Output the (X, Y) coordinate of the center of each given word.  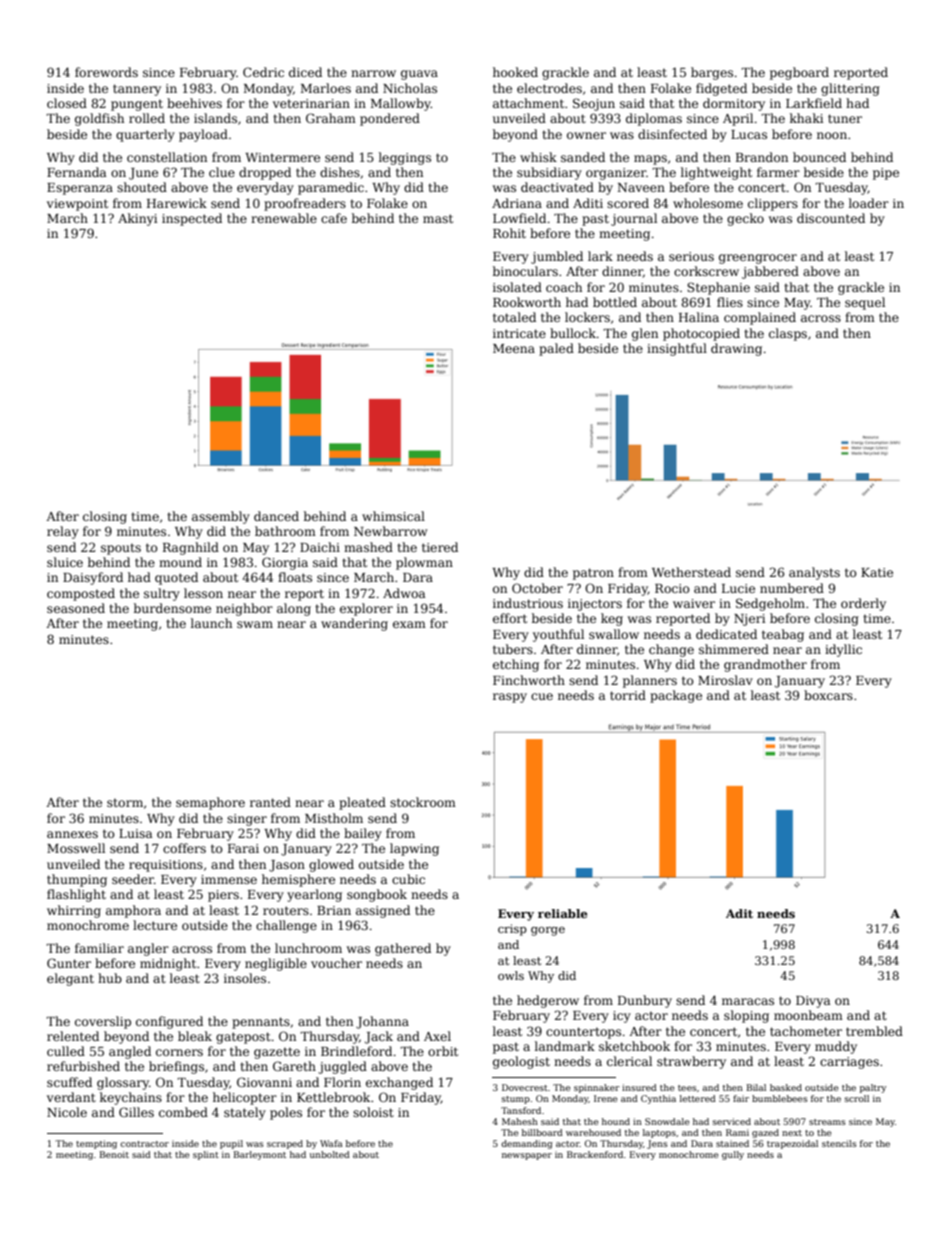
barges (712, 73)
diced (305, 72)
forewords (106, 72)
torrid (628, 695)
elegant (70, 979)
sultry (162, 594)
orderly (863, 604)
